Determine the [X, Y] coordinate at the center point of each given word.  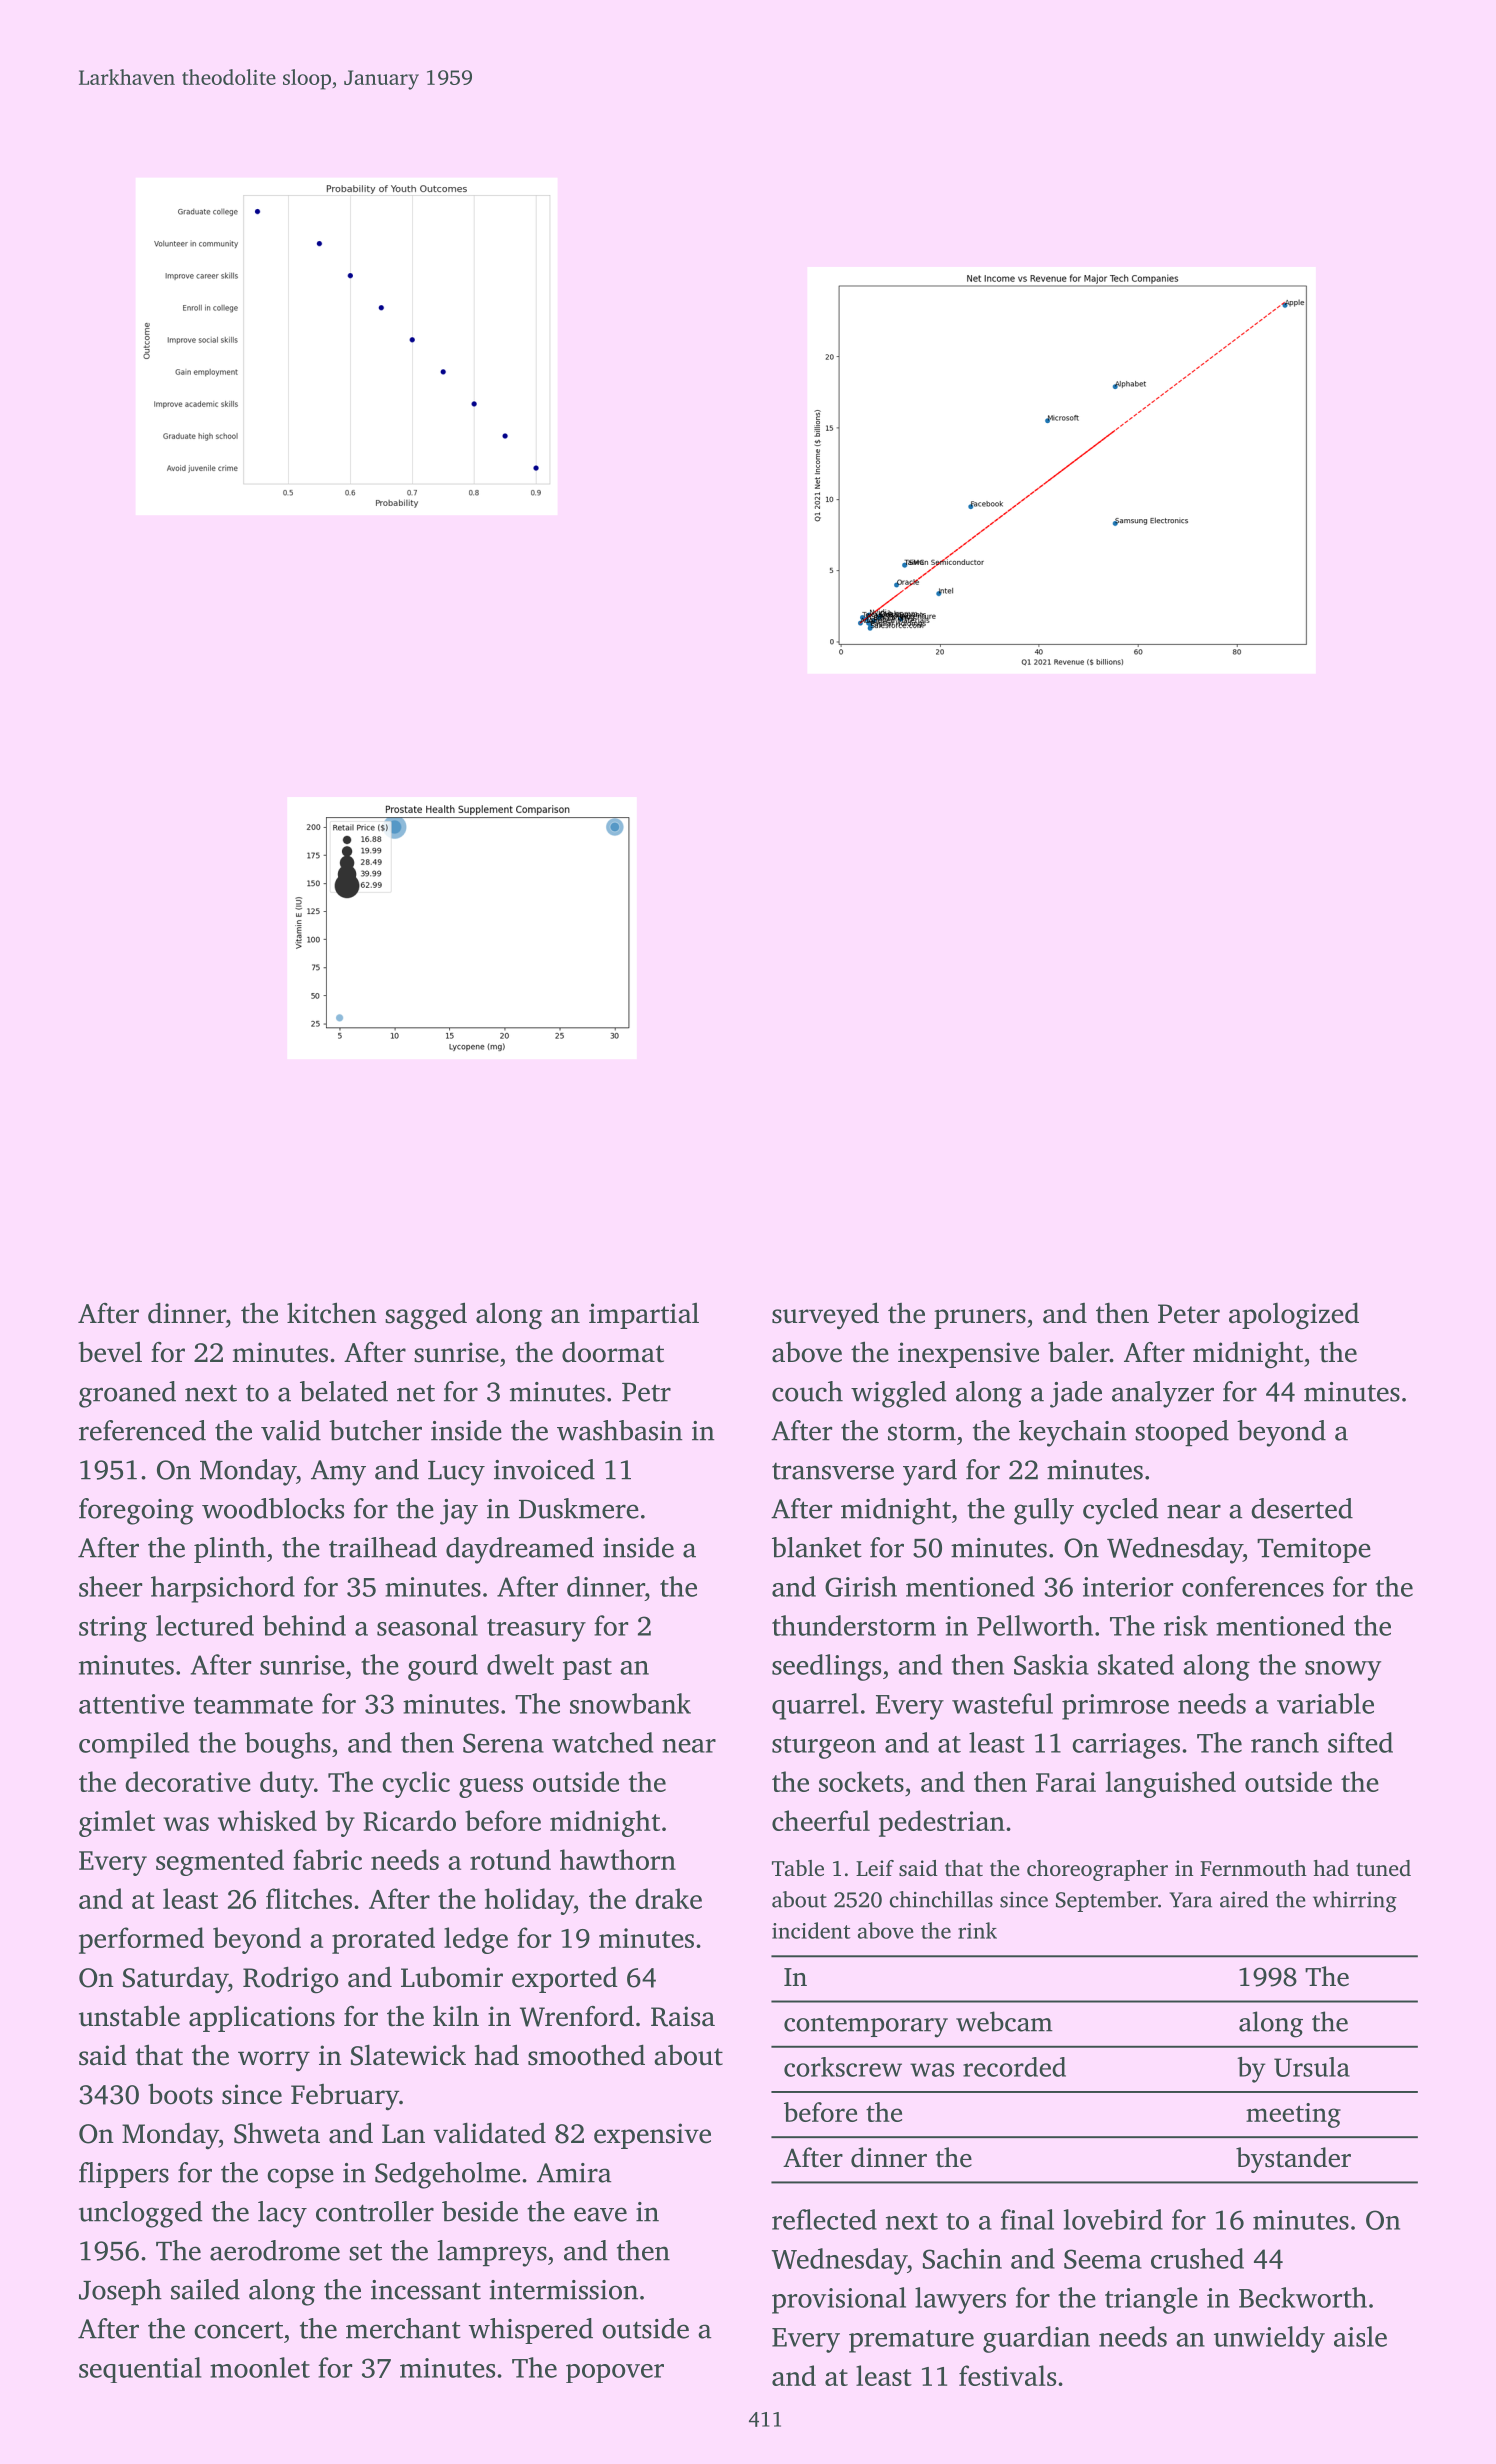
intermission [563, 2290]
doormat [613, 1352]
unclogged [140, 2214]
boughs [288, 1745]
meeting [1293, 2115]
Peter [1189, 1314]
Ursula [1312, 2067]
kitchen [332, 1313]
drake [668, 1898]
